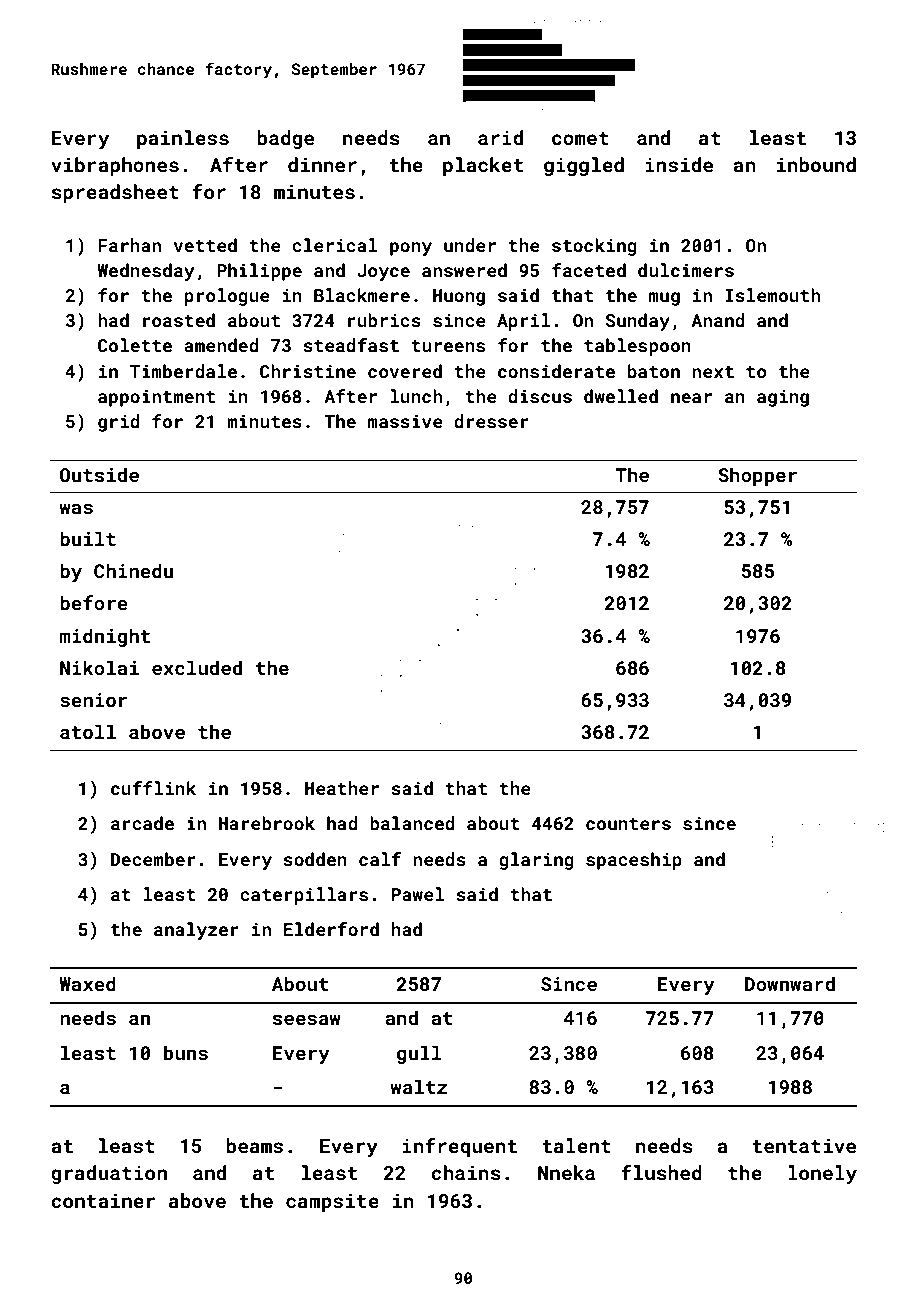  What do you see at coordinates (342, 788) in the screenshot?
I see `Heather` at bounding box center [342, 788].
